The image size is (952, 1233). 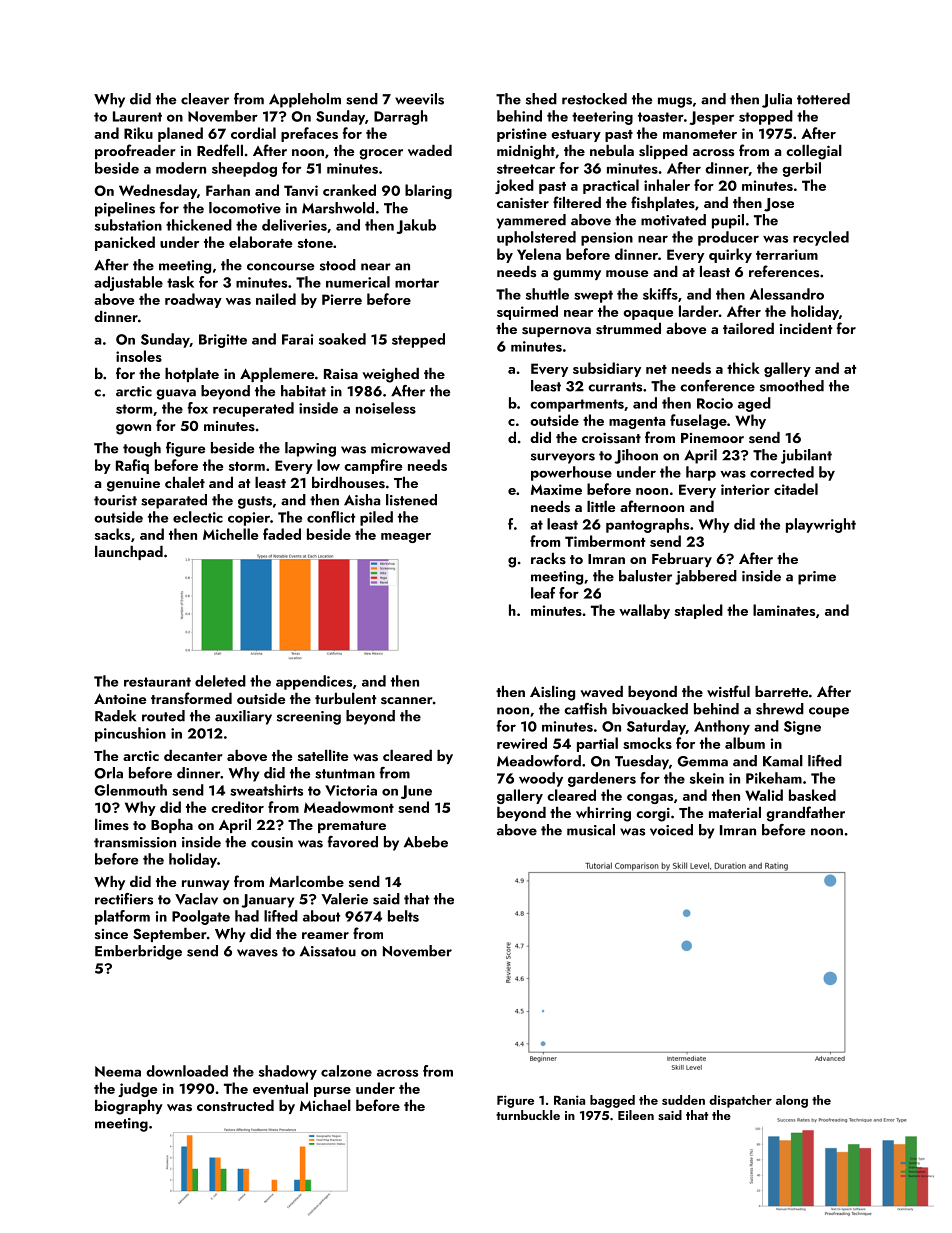 What do you see at coordinates (701, 473) in the page?
I see `harp` at bounding box center [701, 473].
